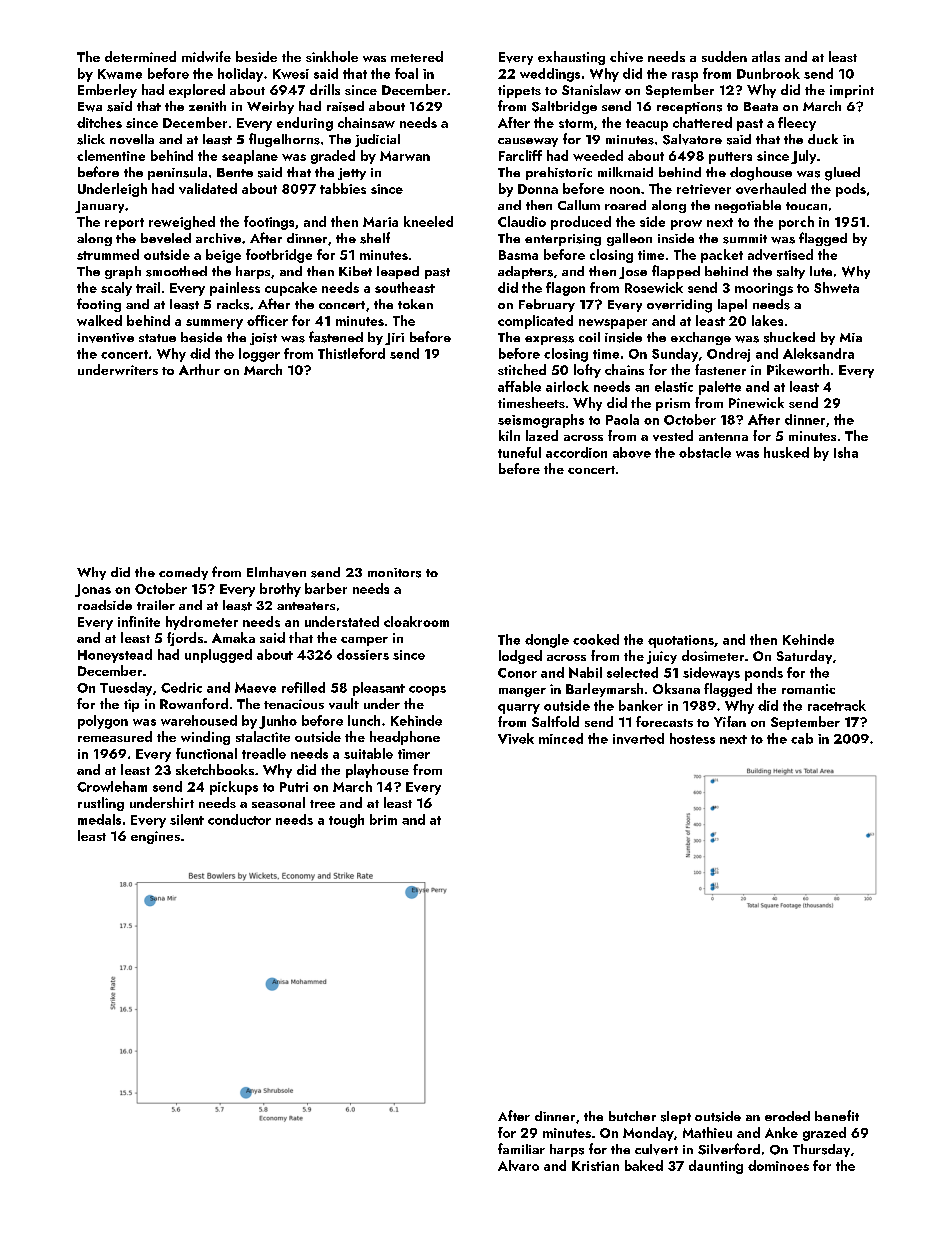 The width and height of the screenshot is (952, 1233). I want to click on lute, so click(821, 271).
